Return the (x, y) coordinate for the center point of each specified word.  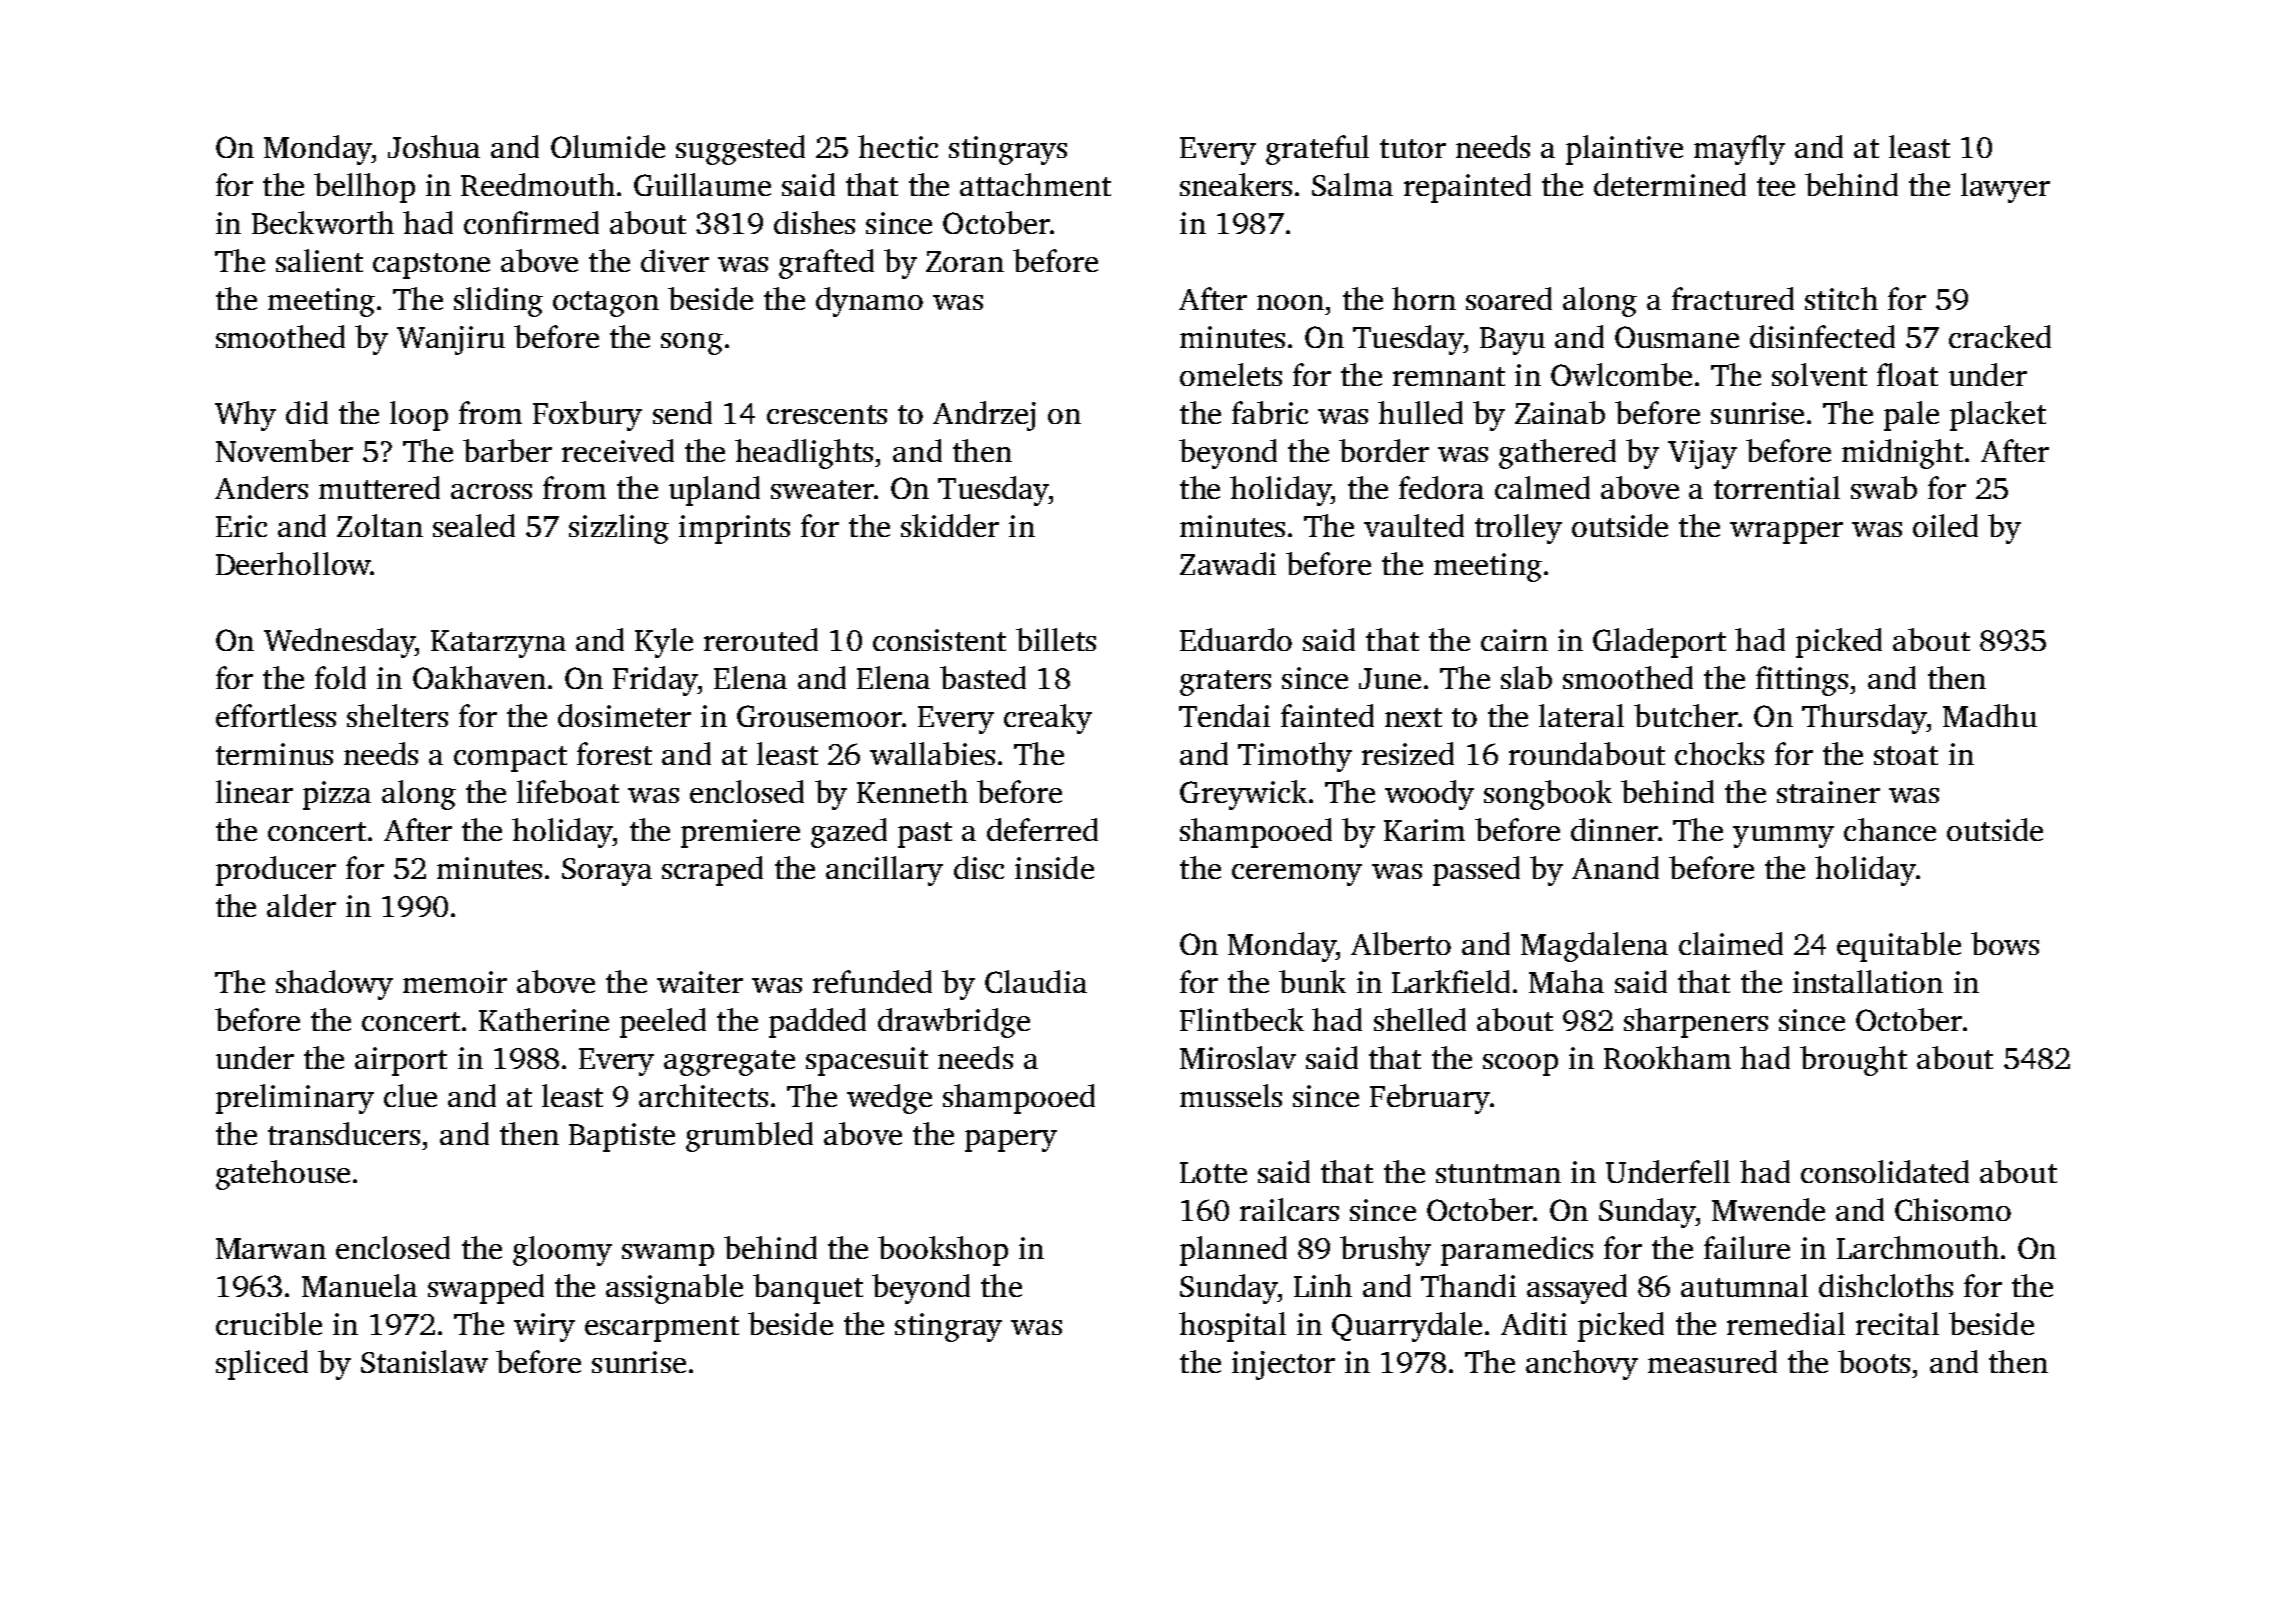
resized (1408, 753)
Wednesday (339, 643)
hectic (898, 146)
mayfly (1739, 150)
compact (510, 759)
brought (1853, 1061)
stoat (1906, 755)
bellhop (364, 188)
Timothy (1295, 757)
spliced (262, 1365)
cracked (2000, 336)
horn (1424, 298)
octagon (606, 304)
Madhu (1990, 715)
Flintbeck (1242, 1019)
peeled (663, 1023)
